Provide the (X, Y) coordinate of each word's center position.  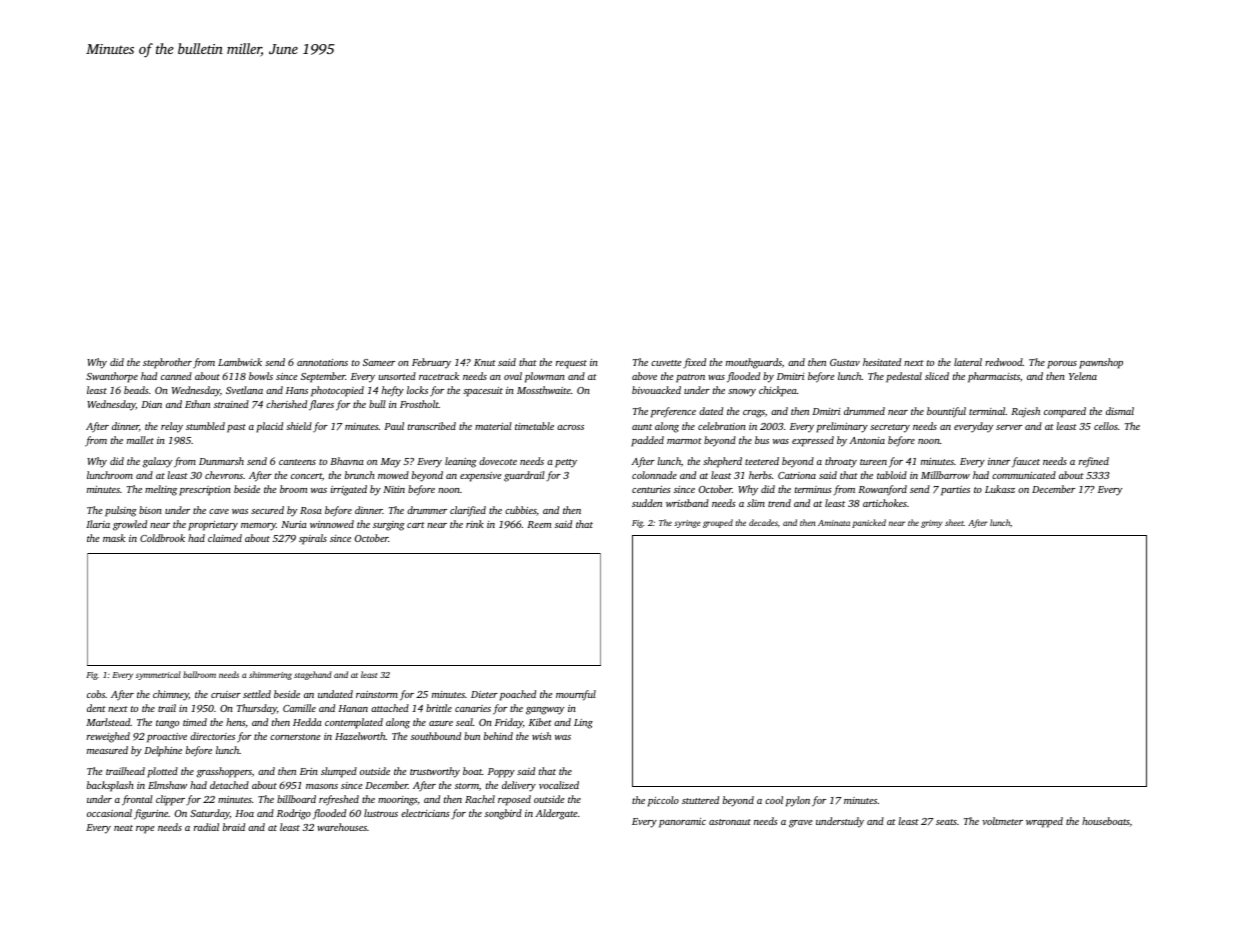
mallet (140, 440)
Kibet (540, 722)
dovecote (498, 461)
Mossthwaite (544, 390)
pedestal (904, 377)
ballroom (199, 674)
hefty (393, 391)
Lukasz (1000, 489)
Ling (583, 724)
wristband (687, 503)
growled (130, 525)
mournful (576, 695)
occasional (109, 813)
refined (1094, 462)
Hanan (353, 708)
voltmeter (1002, 821)
